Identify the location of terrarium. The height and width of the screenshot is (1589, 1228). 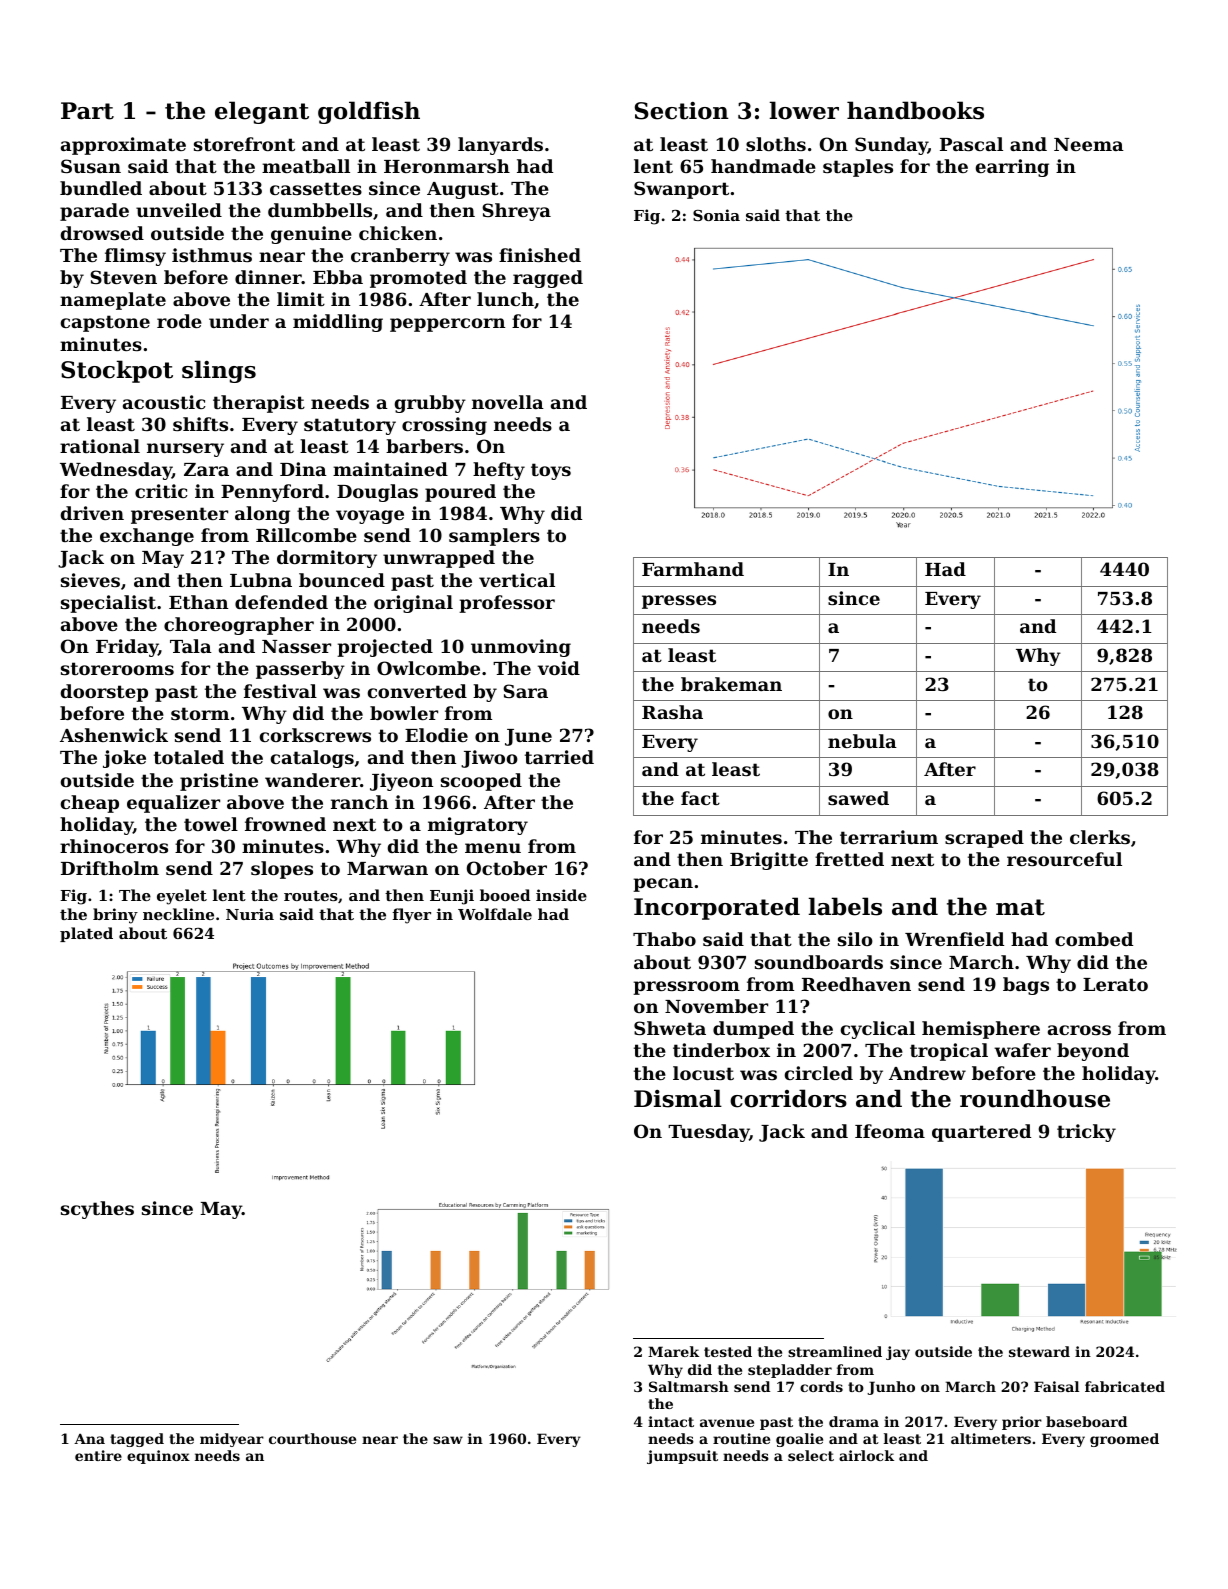
(889, 837).
